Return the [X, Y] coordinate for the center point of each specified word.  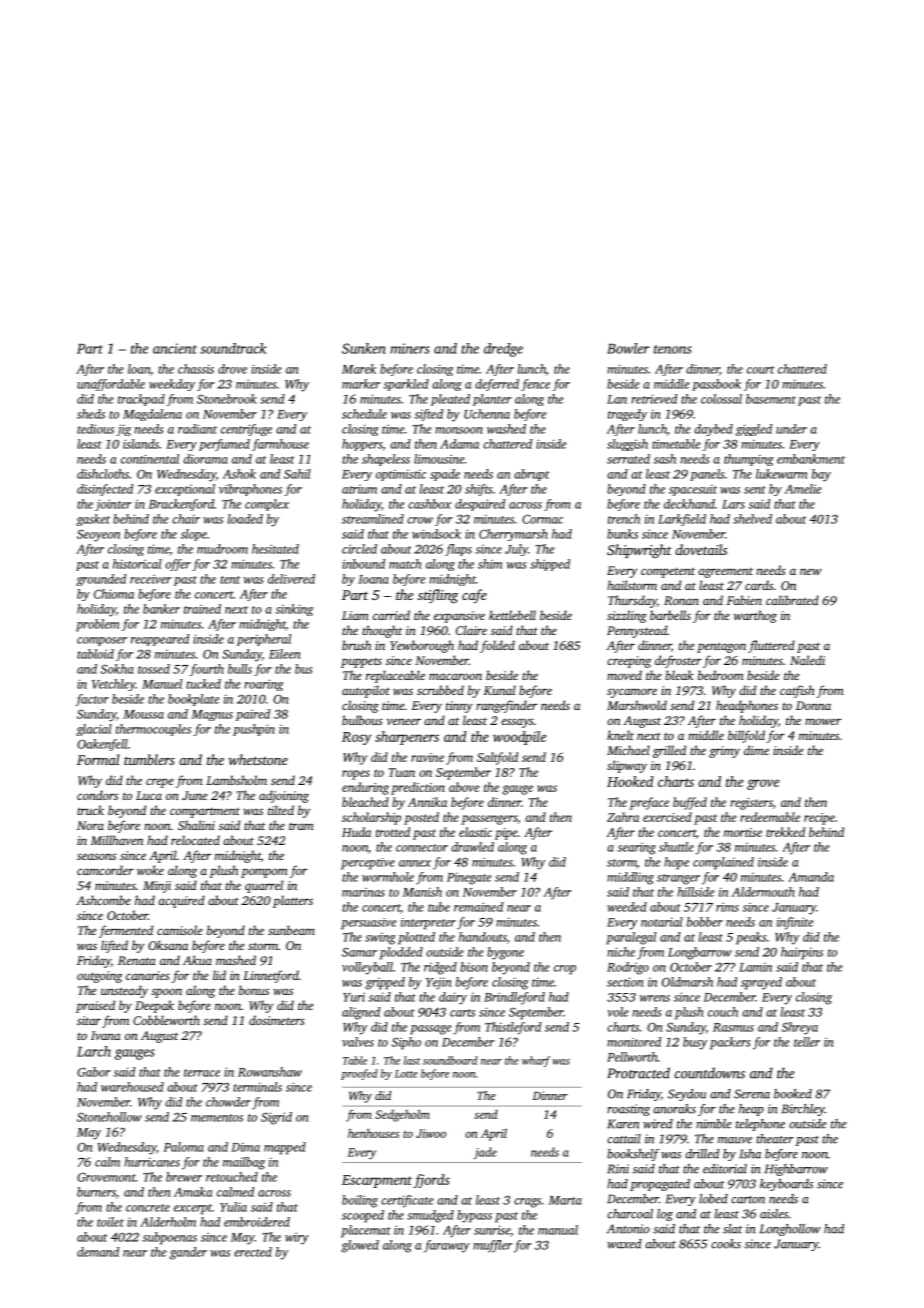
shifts [478, 490]
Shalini [196, 825]
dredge [503, 350]
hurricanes [152, 1162]
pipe [506, 834]
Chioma [114, 594]
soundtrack [233, 348]
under [791, 429]
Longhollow [790, 1230]
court [760, 370]
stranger [678, 879]
